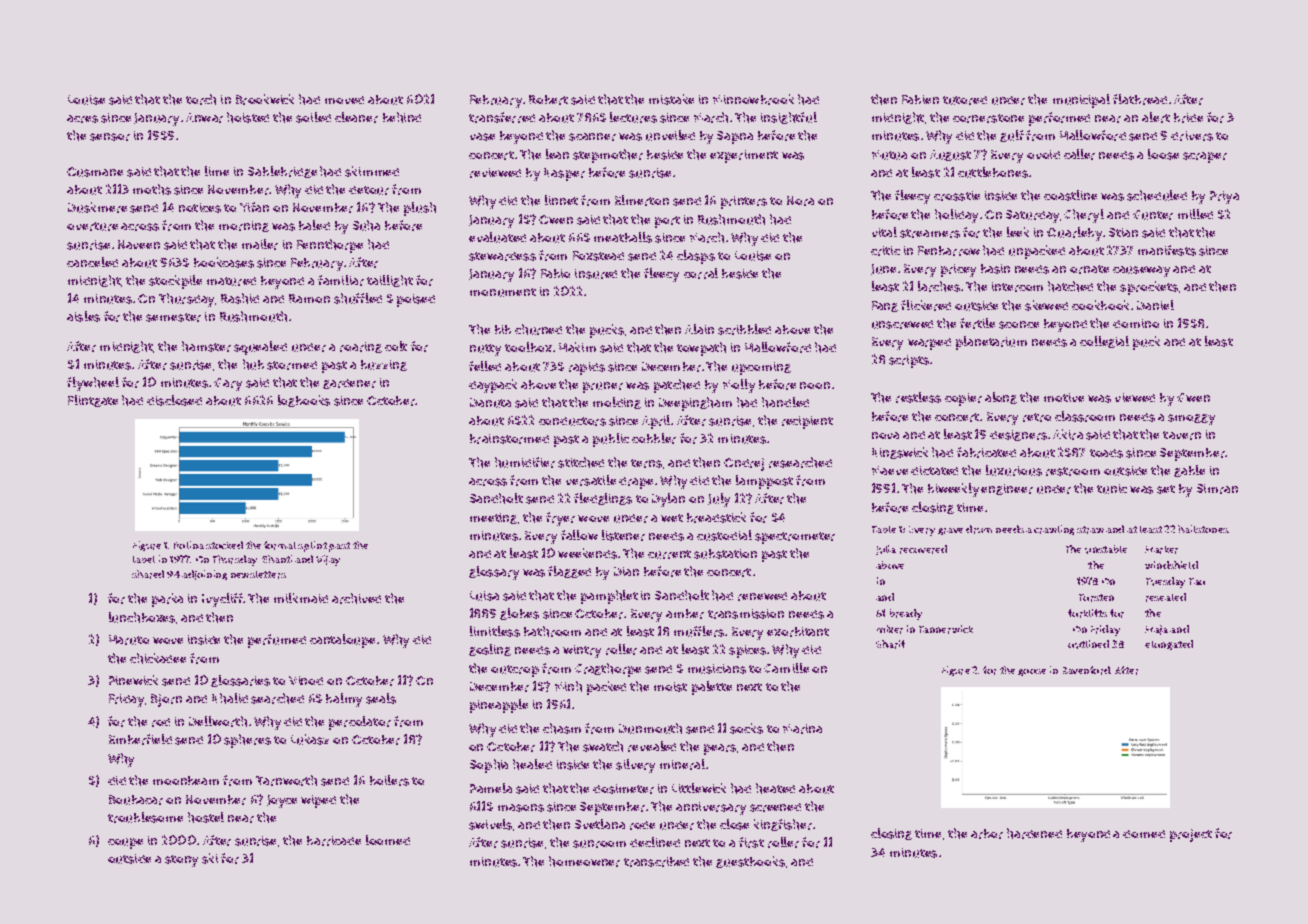  What do you see at coordinates (750, 862) in the page?
I see `guestbooks` at bounding box center [750, 862].
